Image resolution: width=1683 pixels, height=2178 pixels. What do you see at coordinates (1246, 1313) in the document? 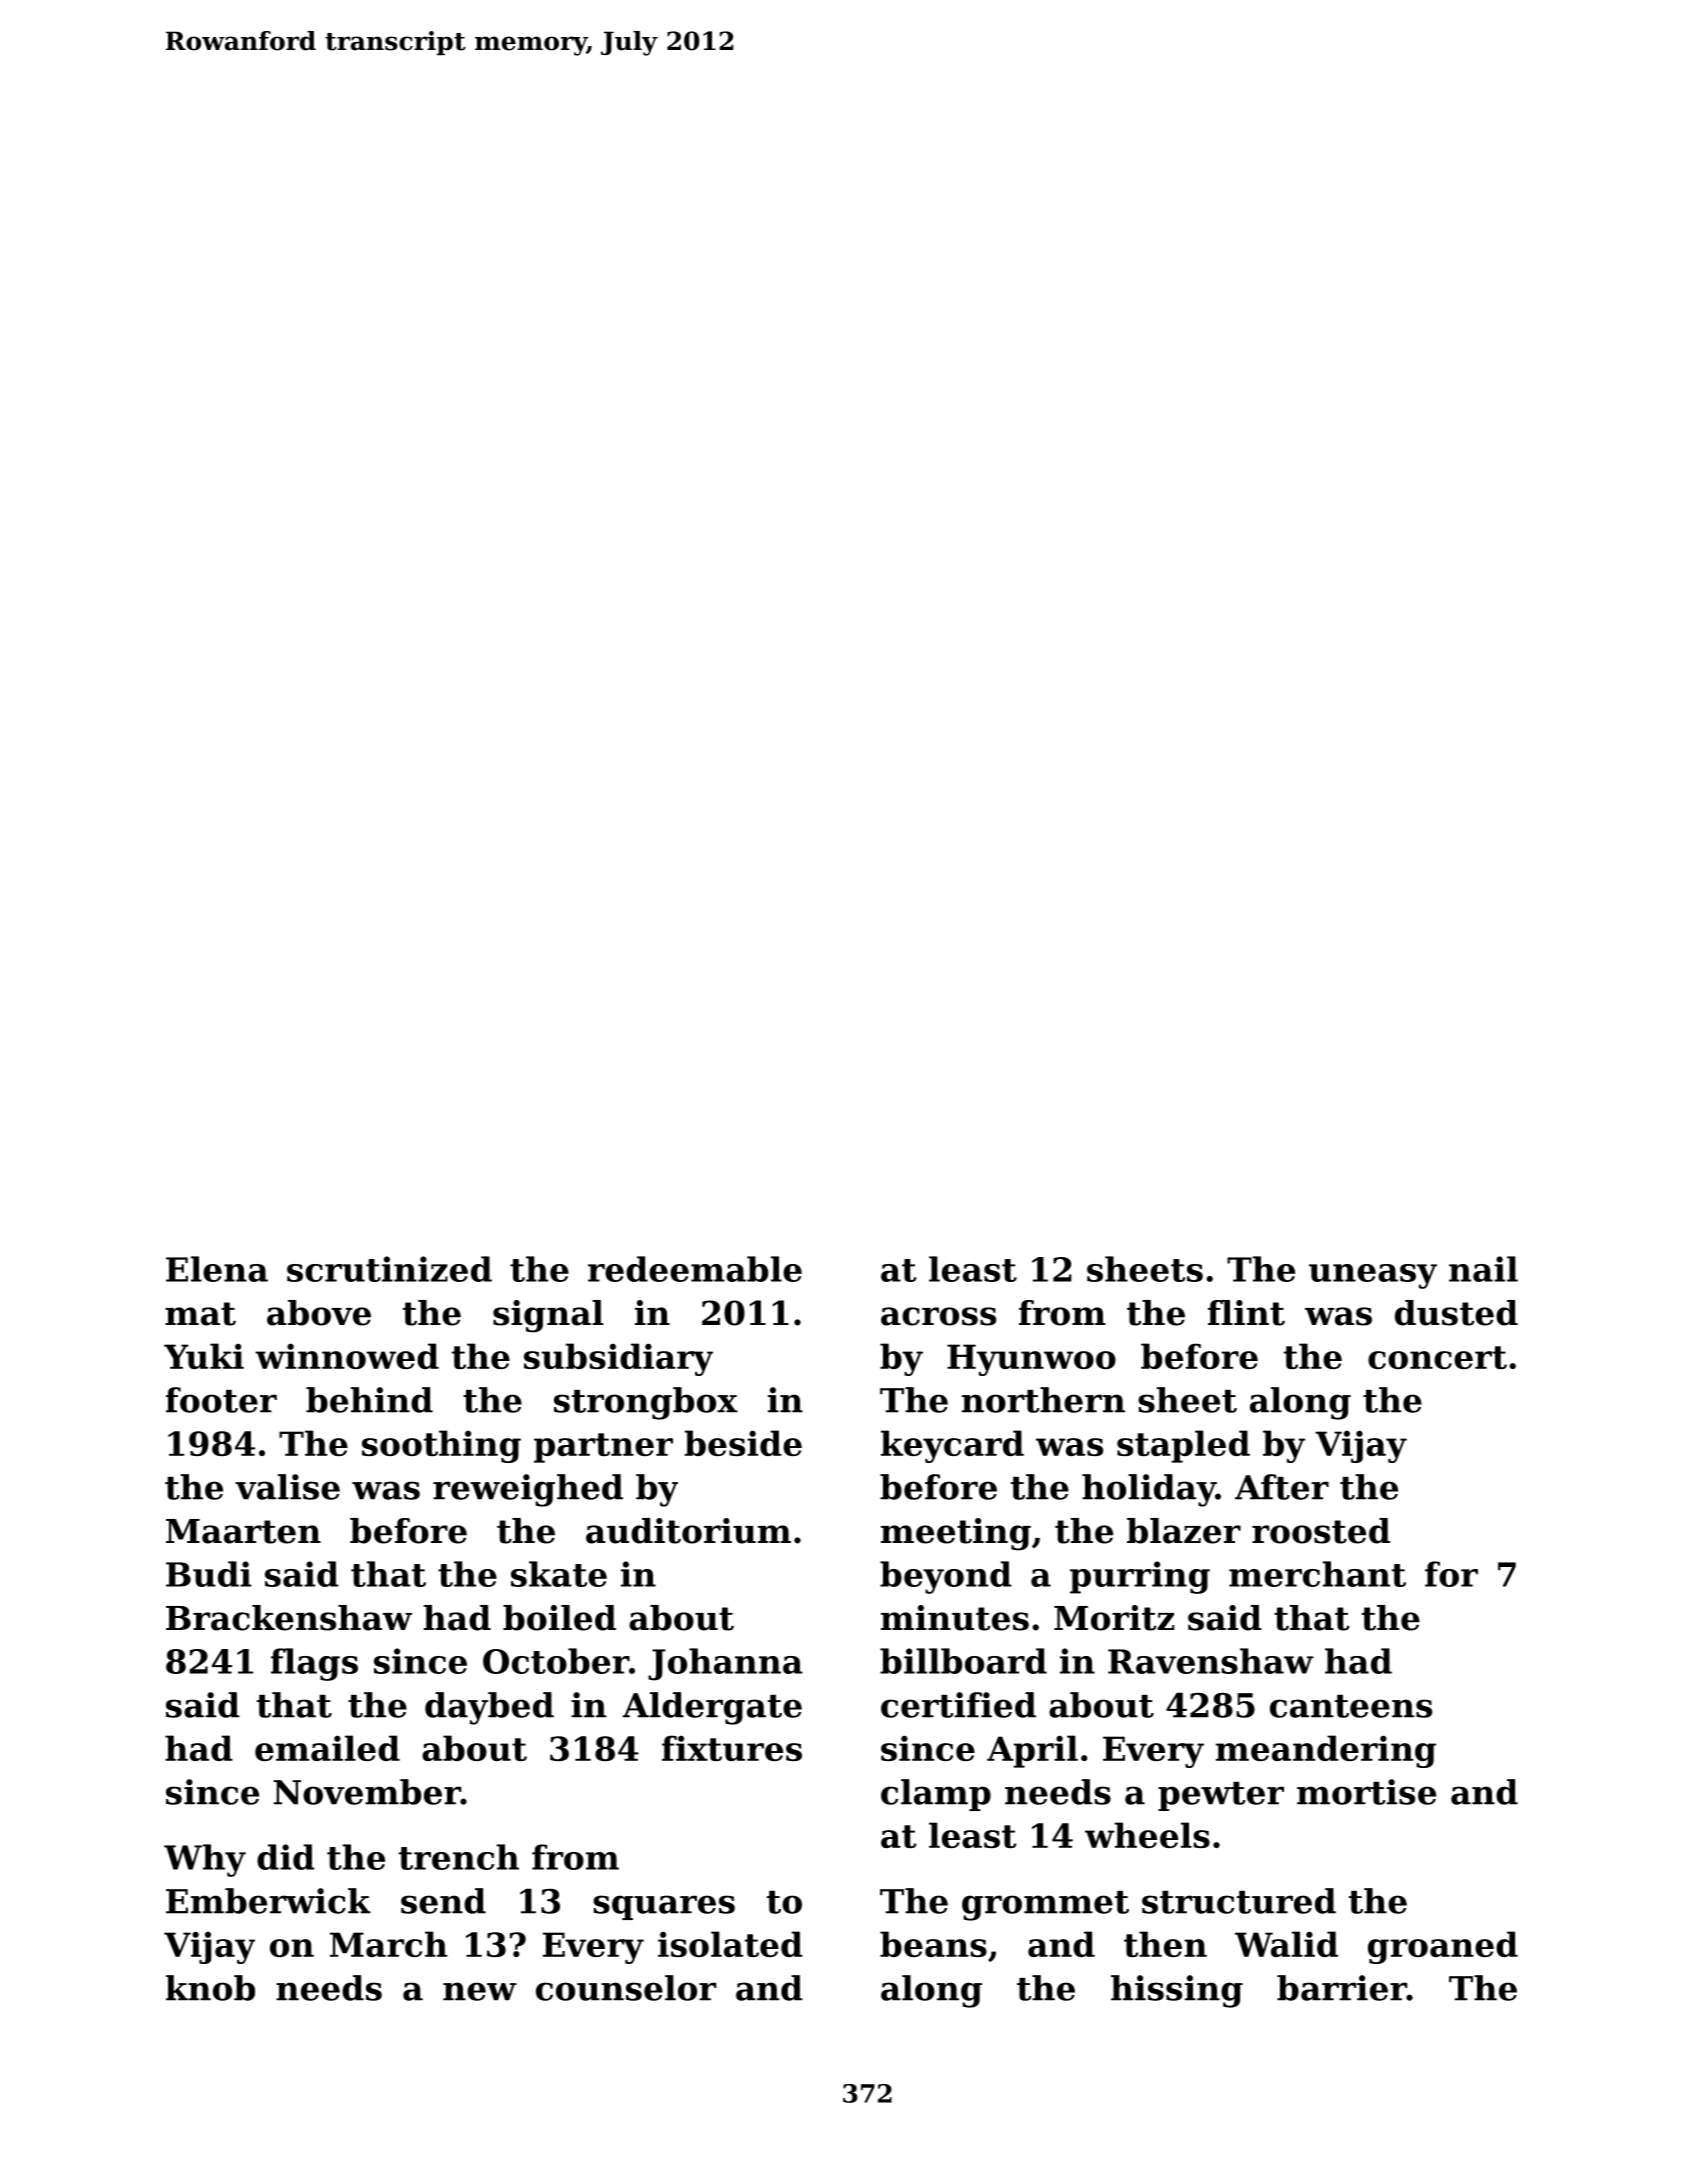
I see `flint` at bounding box center [1246, 1313].
